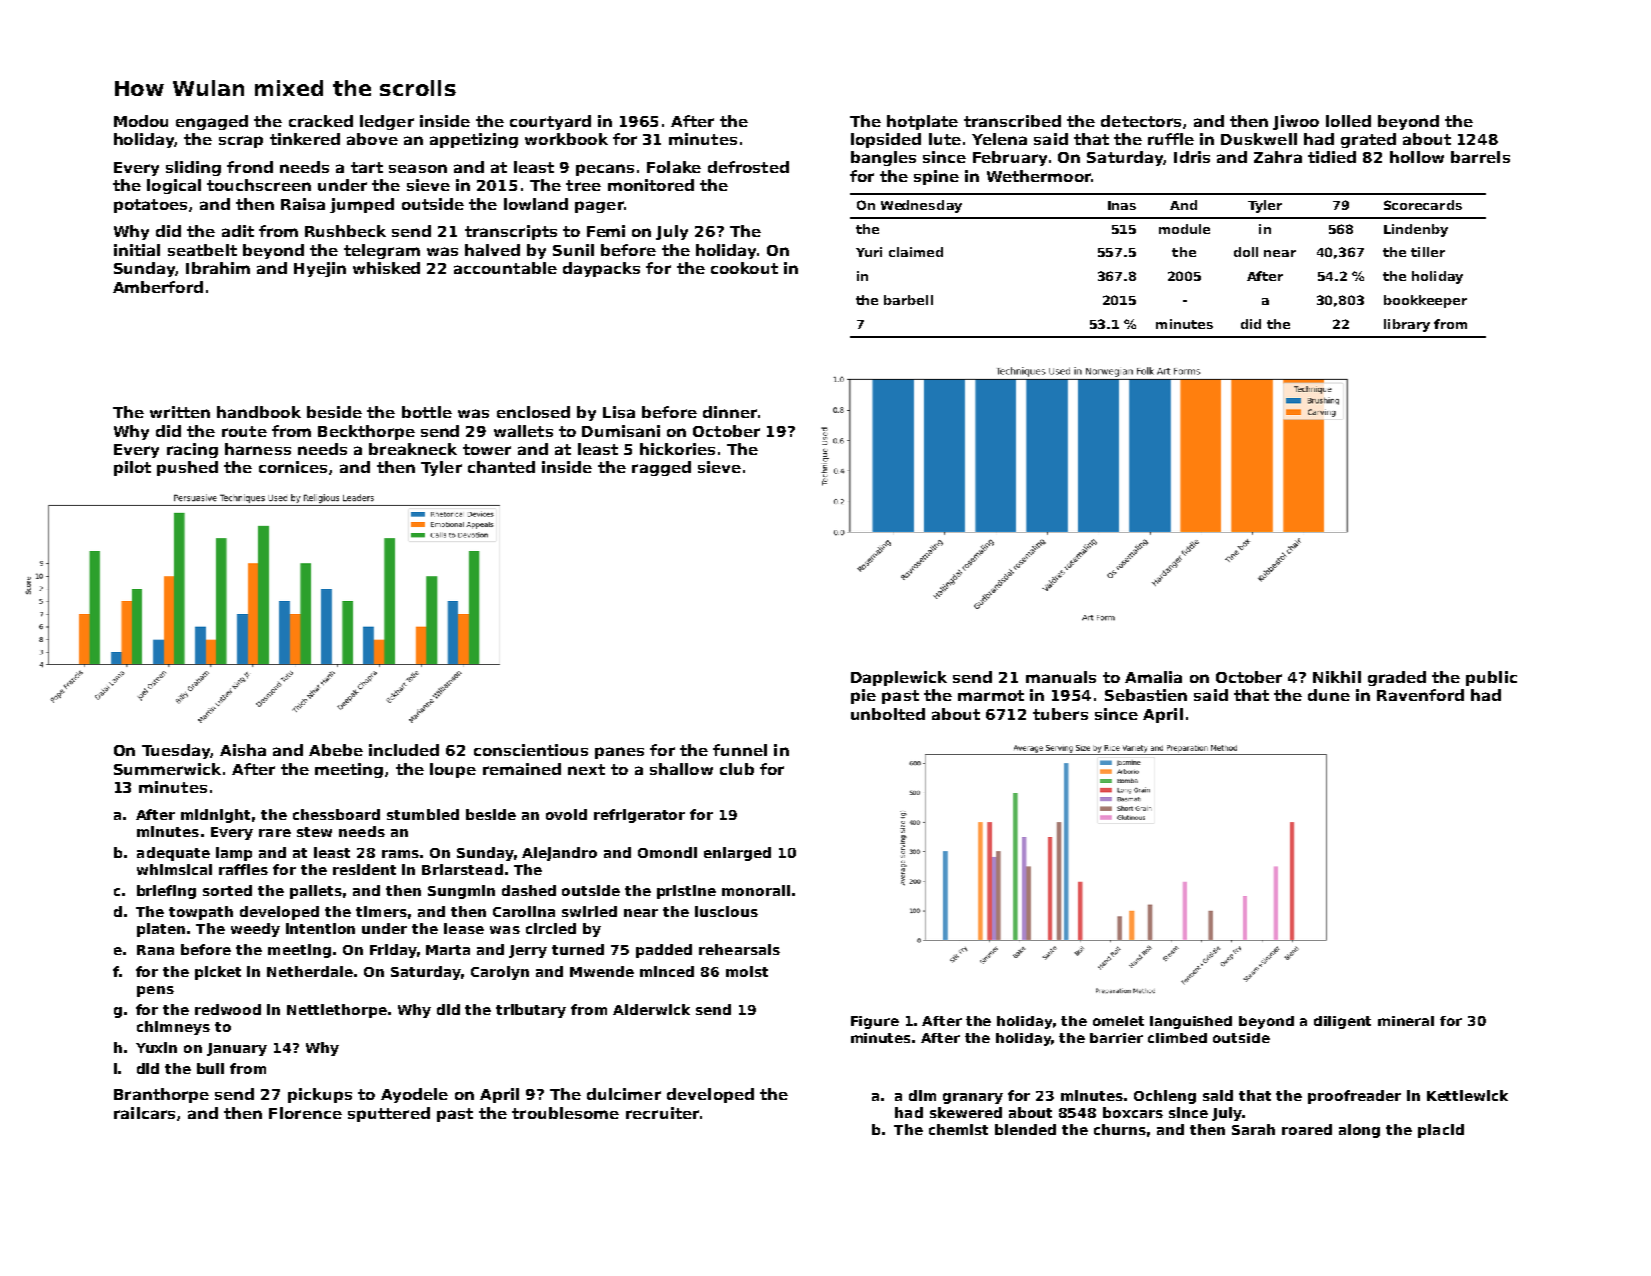 This screenshot has height=1276, width=1651. I want to click on courtyard, so click(550, 122).
